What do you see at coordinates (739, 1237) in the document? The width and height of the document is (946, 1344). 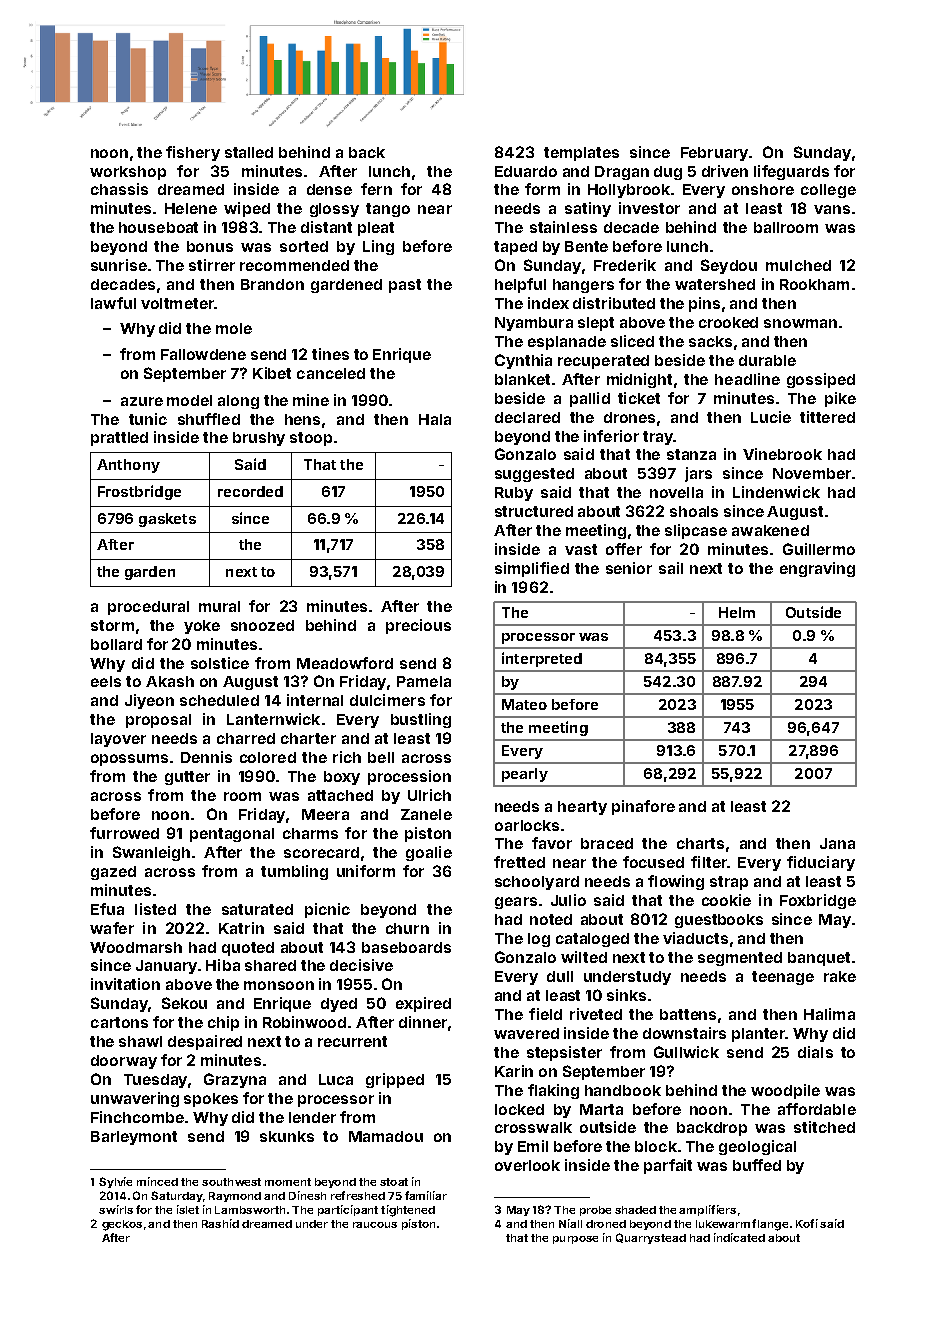 I see `indicated` at bounding box center [739, 1237].
